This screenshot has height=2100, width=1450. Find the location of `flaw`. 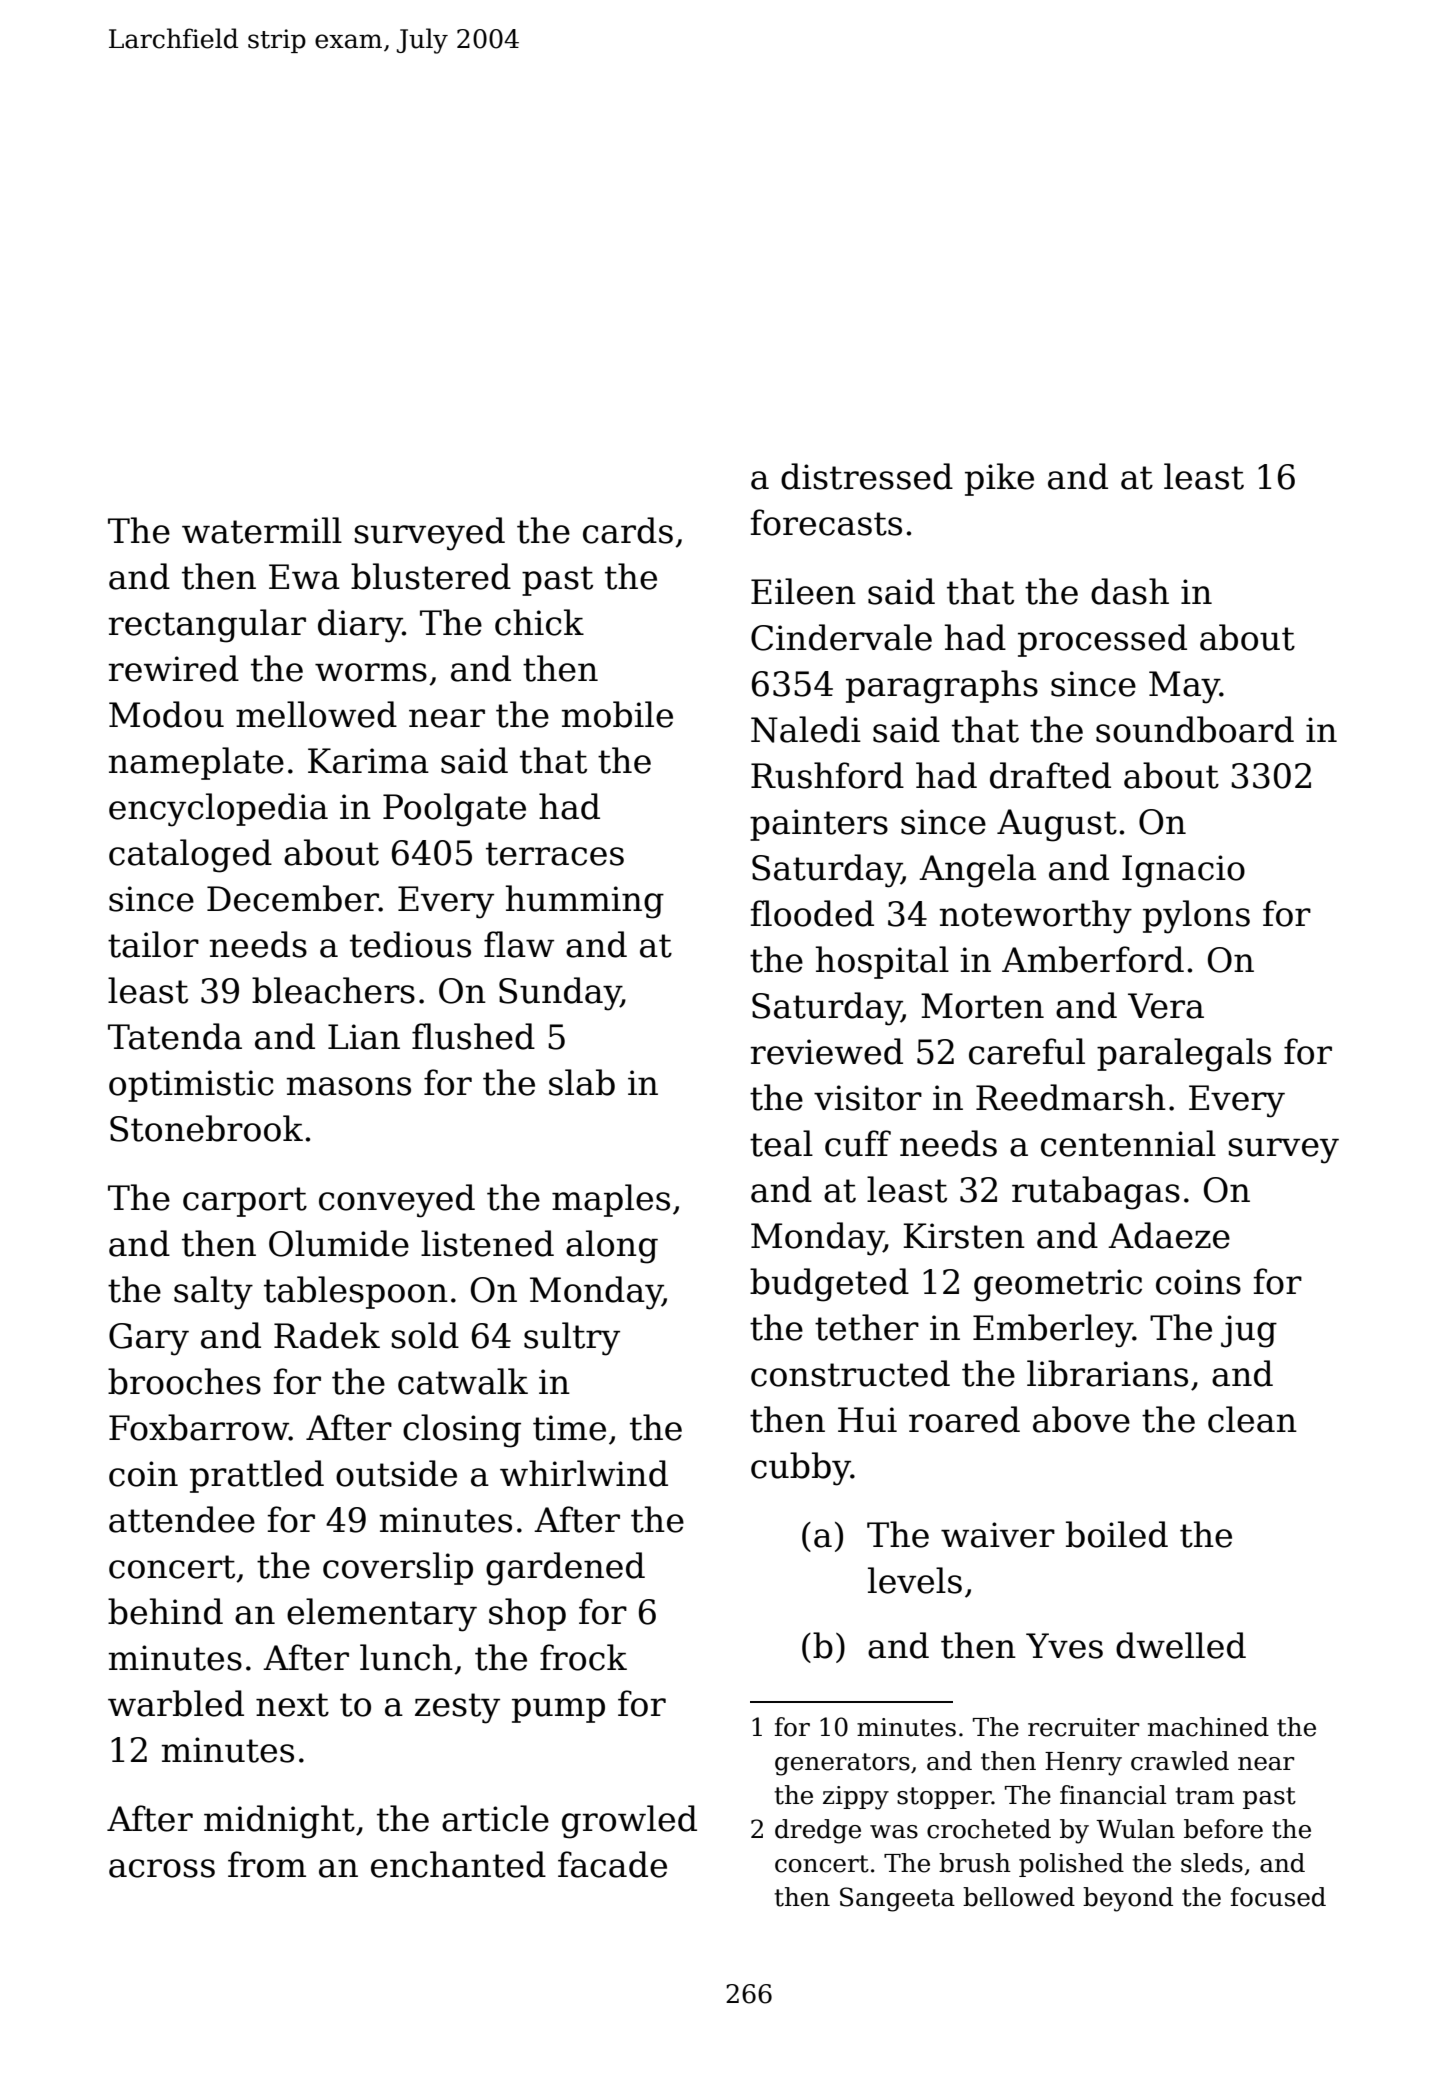

flaw is located at coordinates (519, 944).
